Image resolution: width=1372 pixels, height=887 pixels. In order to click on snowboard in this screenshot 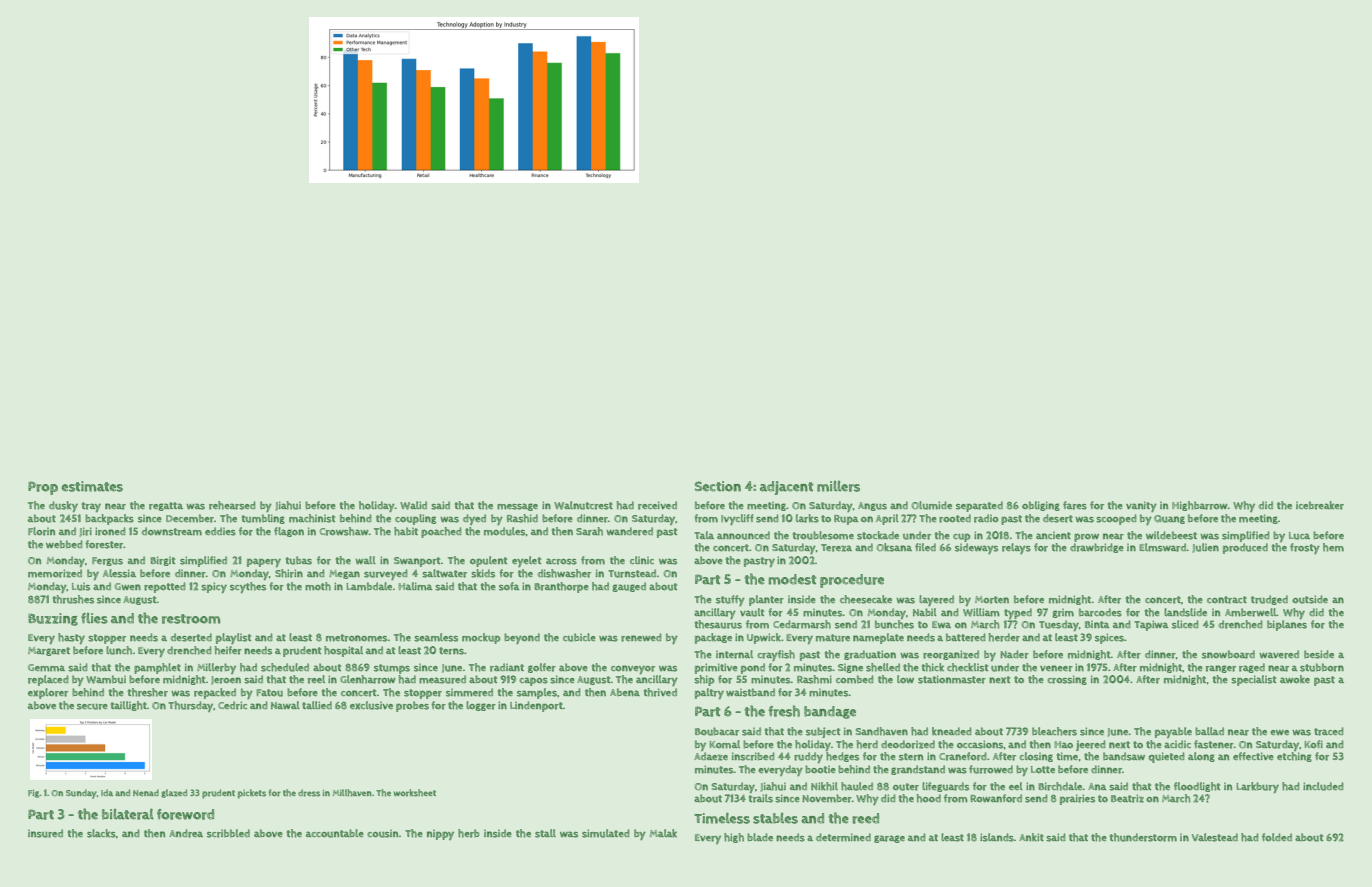, I will do `click(1228, 654)`.
